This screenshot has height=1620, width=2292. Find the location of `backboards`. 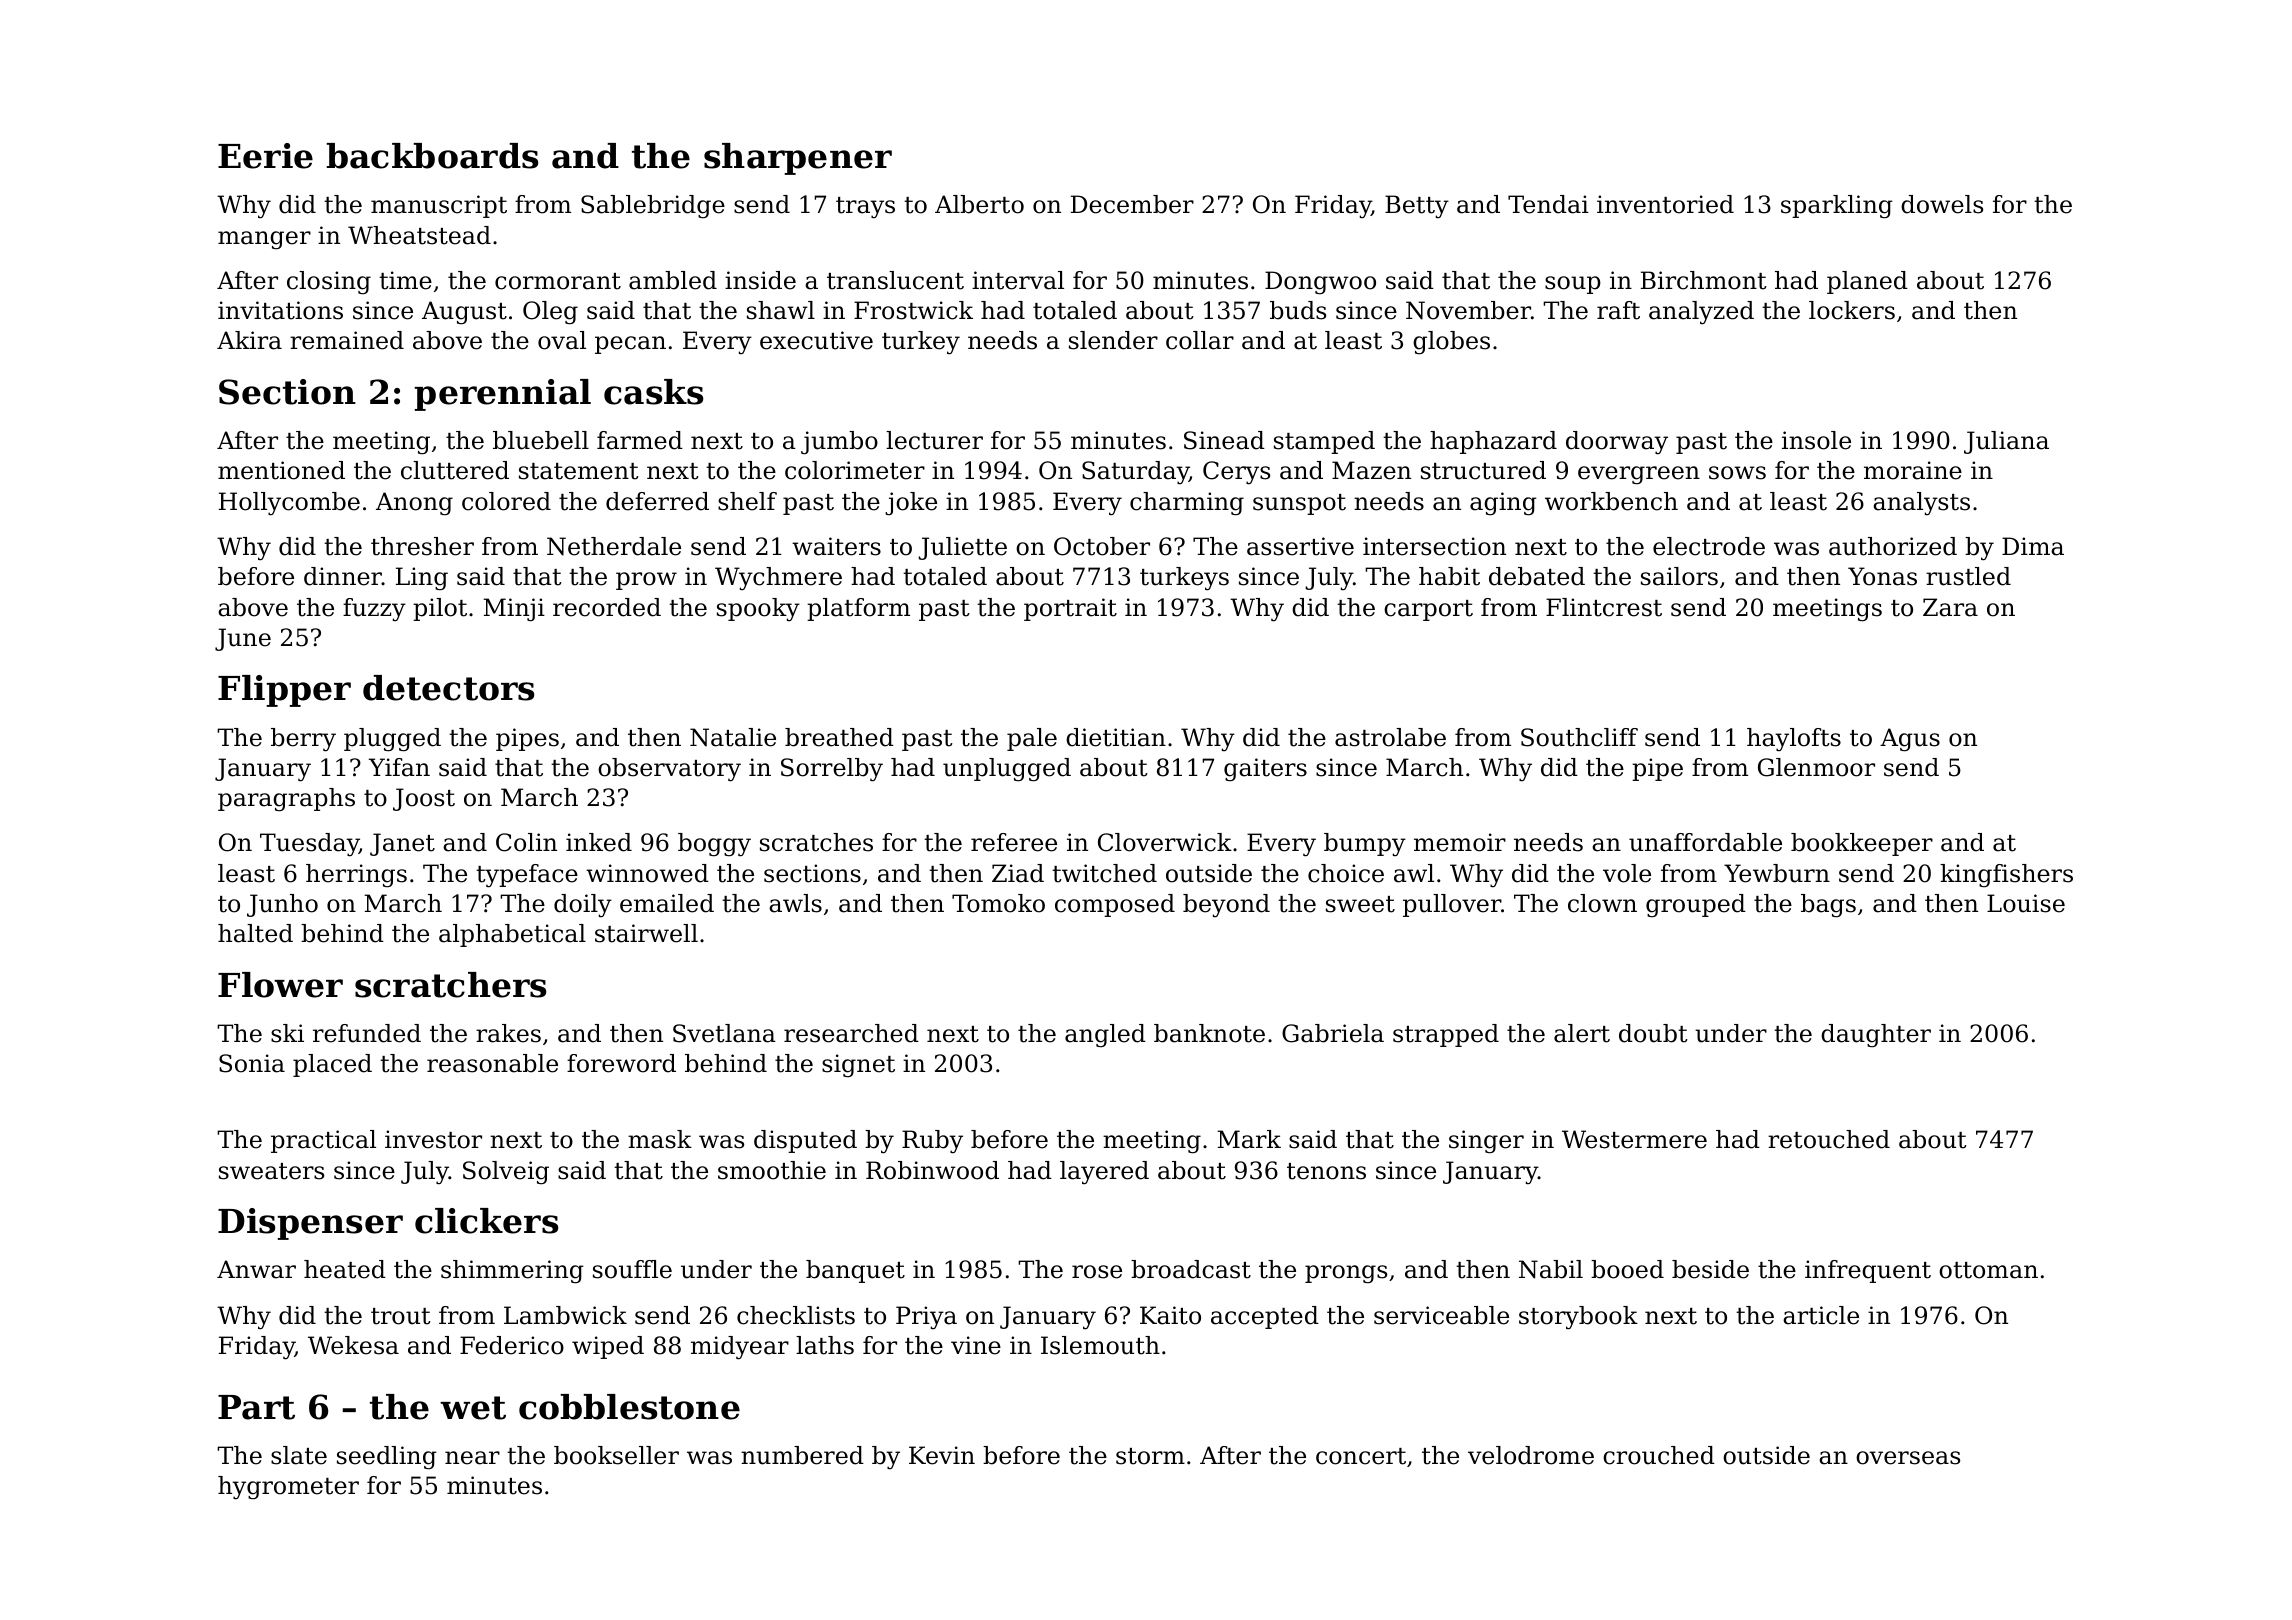

backboards is located at coordinates (432, 156).
